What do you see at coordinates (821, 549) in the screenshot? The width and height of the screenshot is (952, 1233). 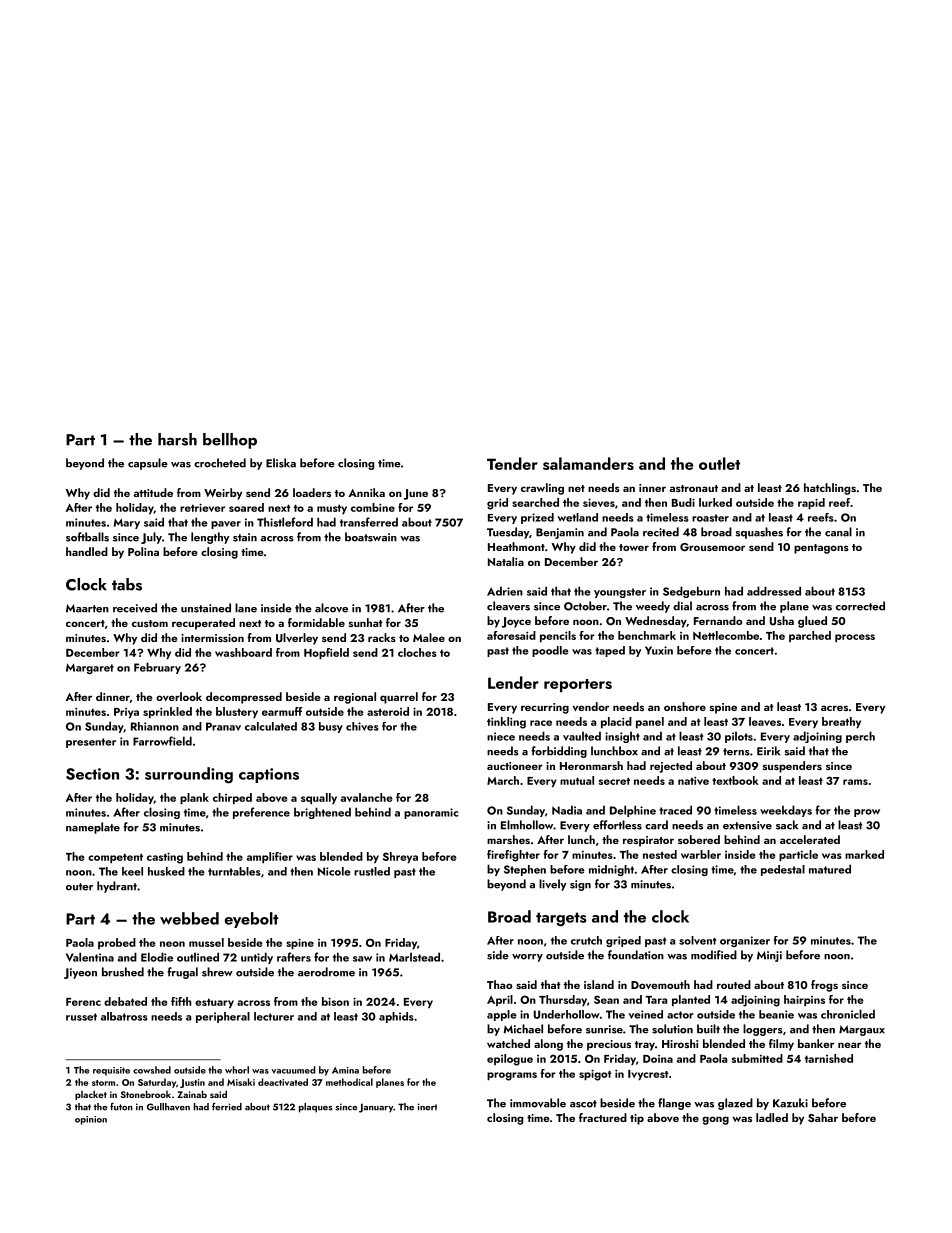 I see `pentagons` at bounding box center [821, 549].
